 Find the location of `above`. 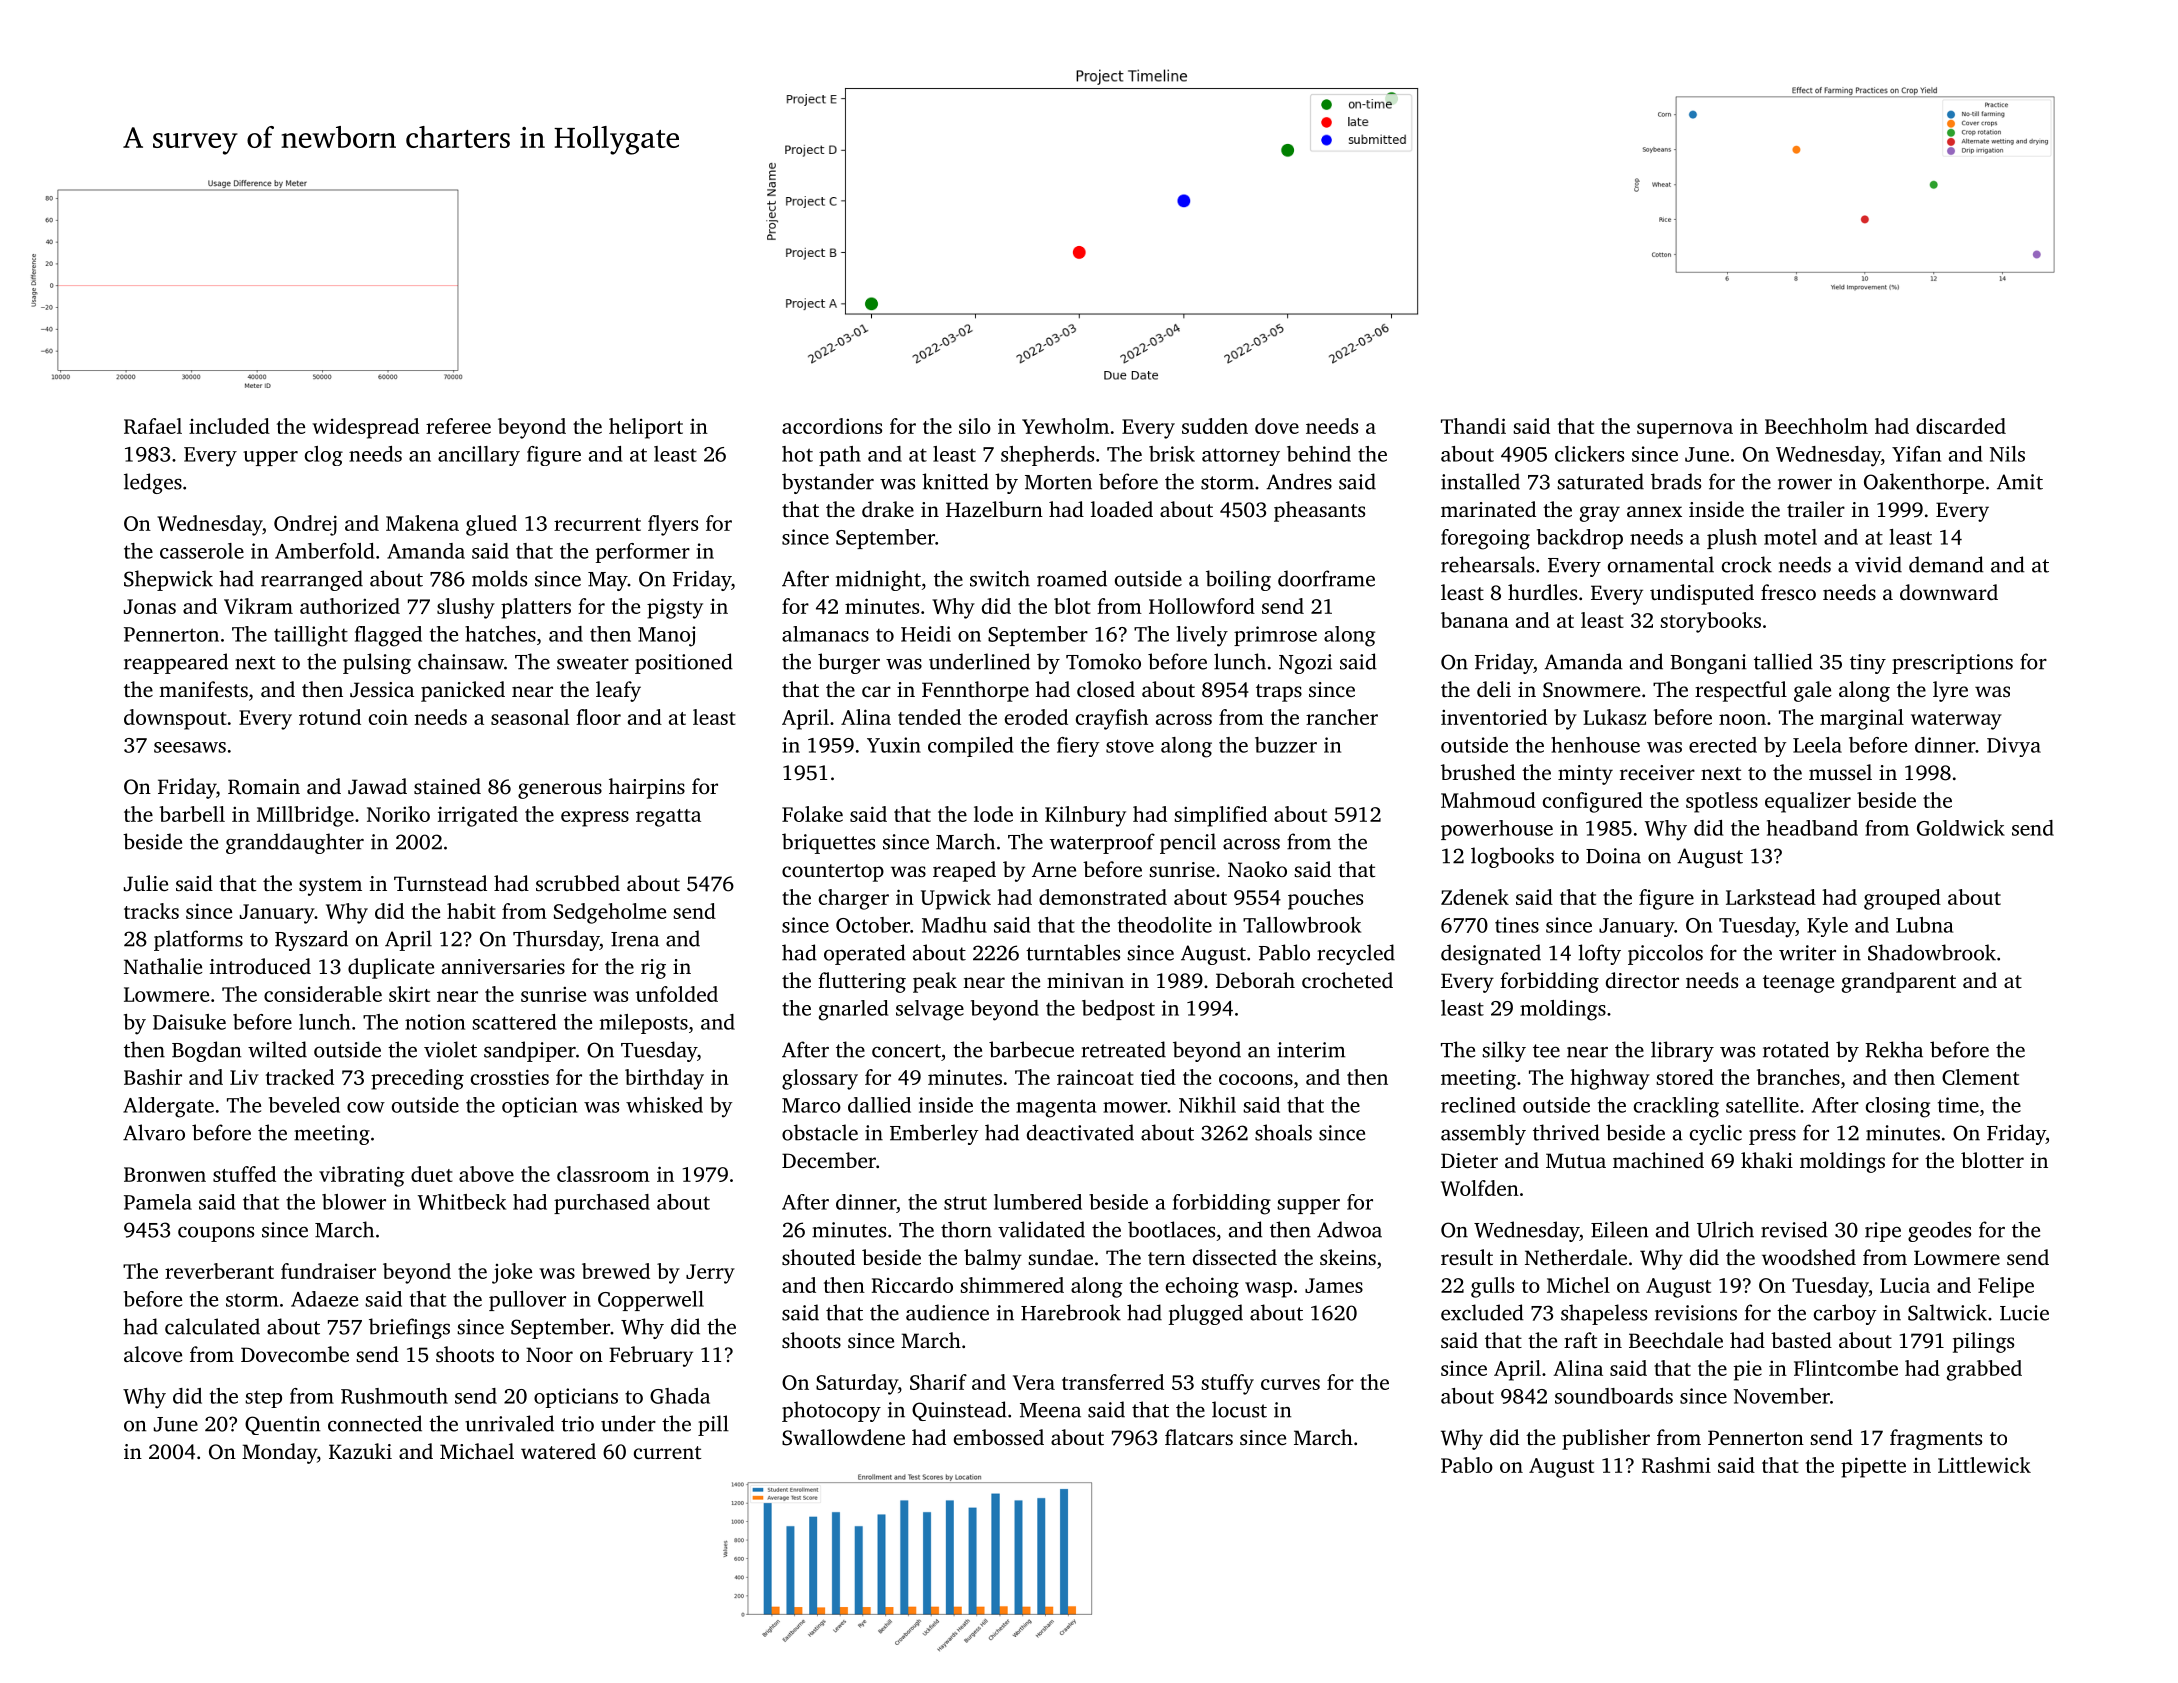

above is located at coordinates (486, 1174).
